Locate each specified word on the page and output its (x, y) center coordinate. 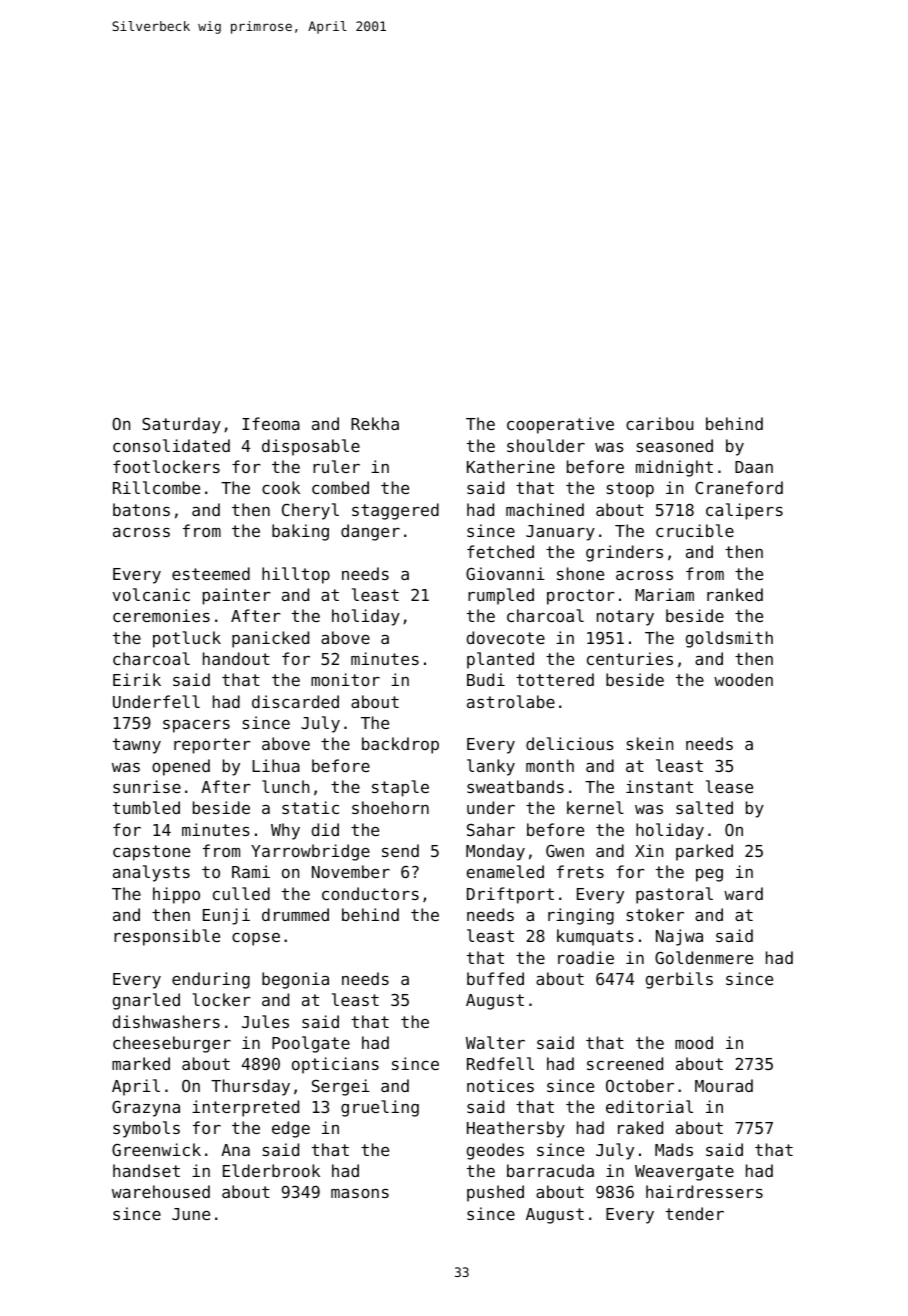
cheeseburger (172, 1044)
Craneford (739, 487)
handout (236, 658)
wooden (743, 679)
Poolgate (311, 1044)
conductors (370, 893)
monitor (345, 679)
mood (694, 1042)
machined (545, 509)
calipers (744, 511)
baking (300, 532)
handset (146, 1170)
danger (370, 532)
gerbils (679, 980)
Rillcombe (156, 487)
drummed (295, 914)
